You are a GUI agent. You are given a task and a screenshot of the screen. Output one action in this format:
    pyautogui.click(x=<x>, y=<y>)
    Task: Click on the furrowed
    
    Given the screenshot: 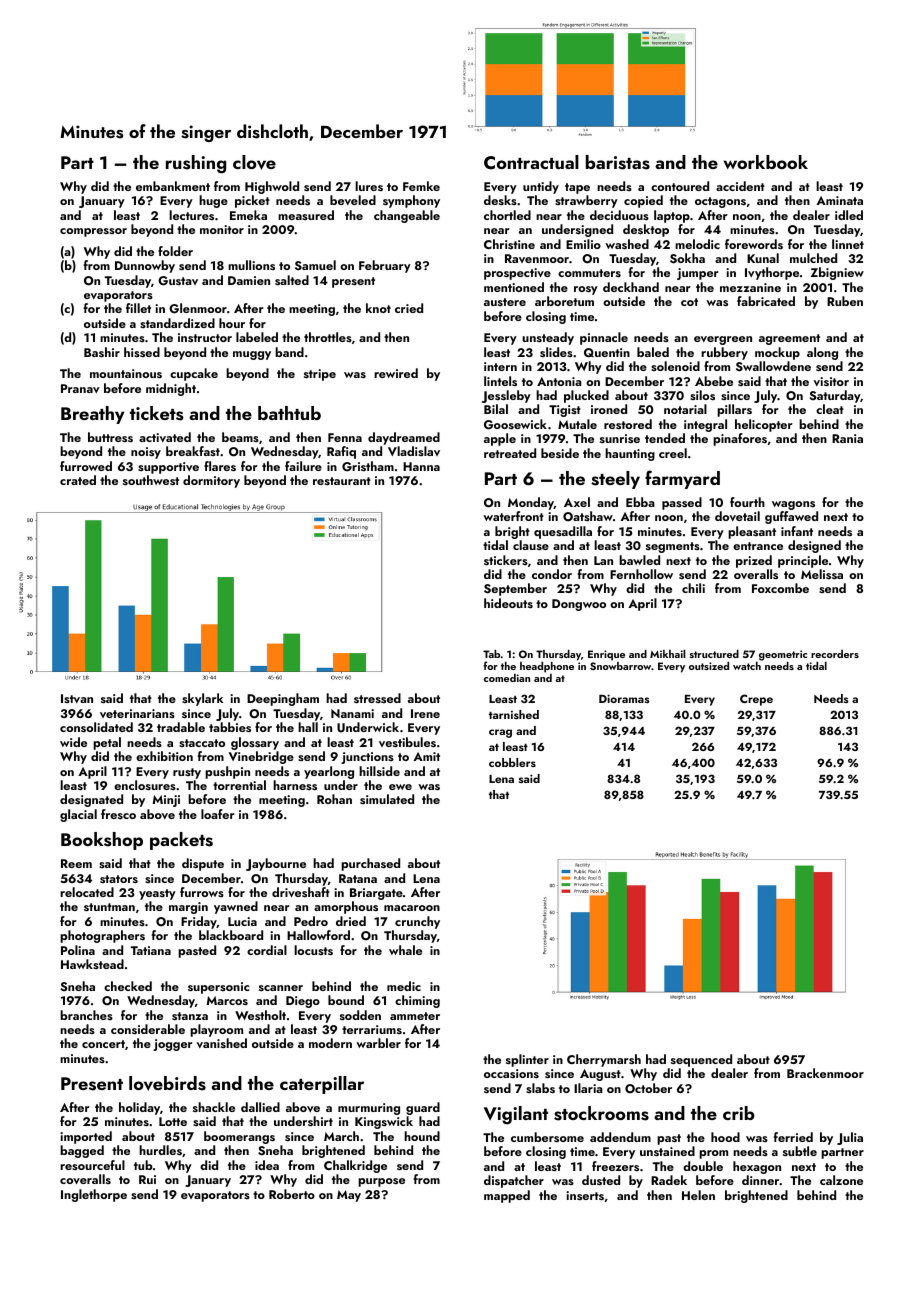 What is the action you would take?
    pyautogui.click(x=86, y=466)
